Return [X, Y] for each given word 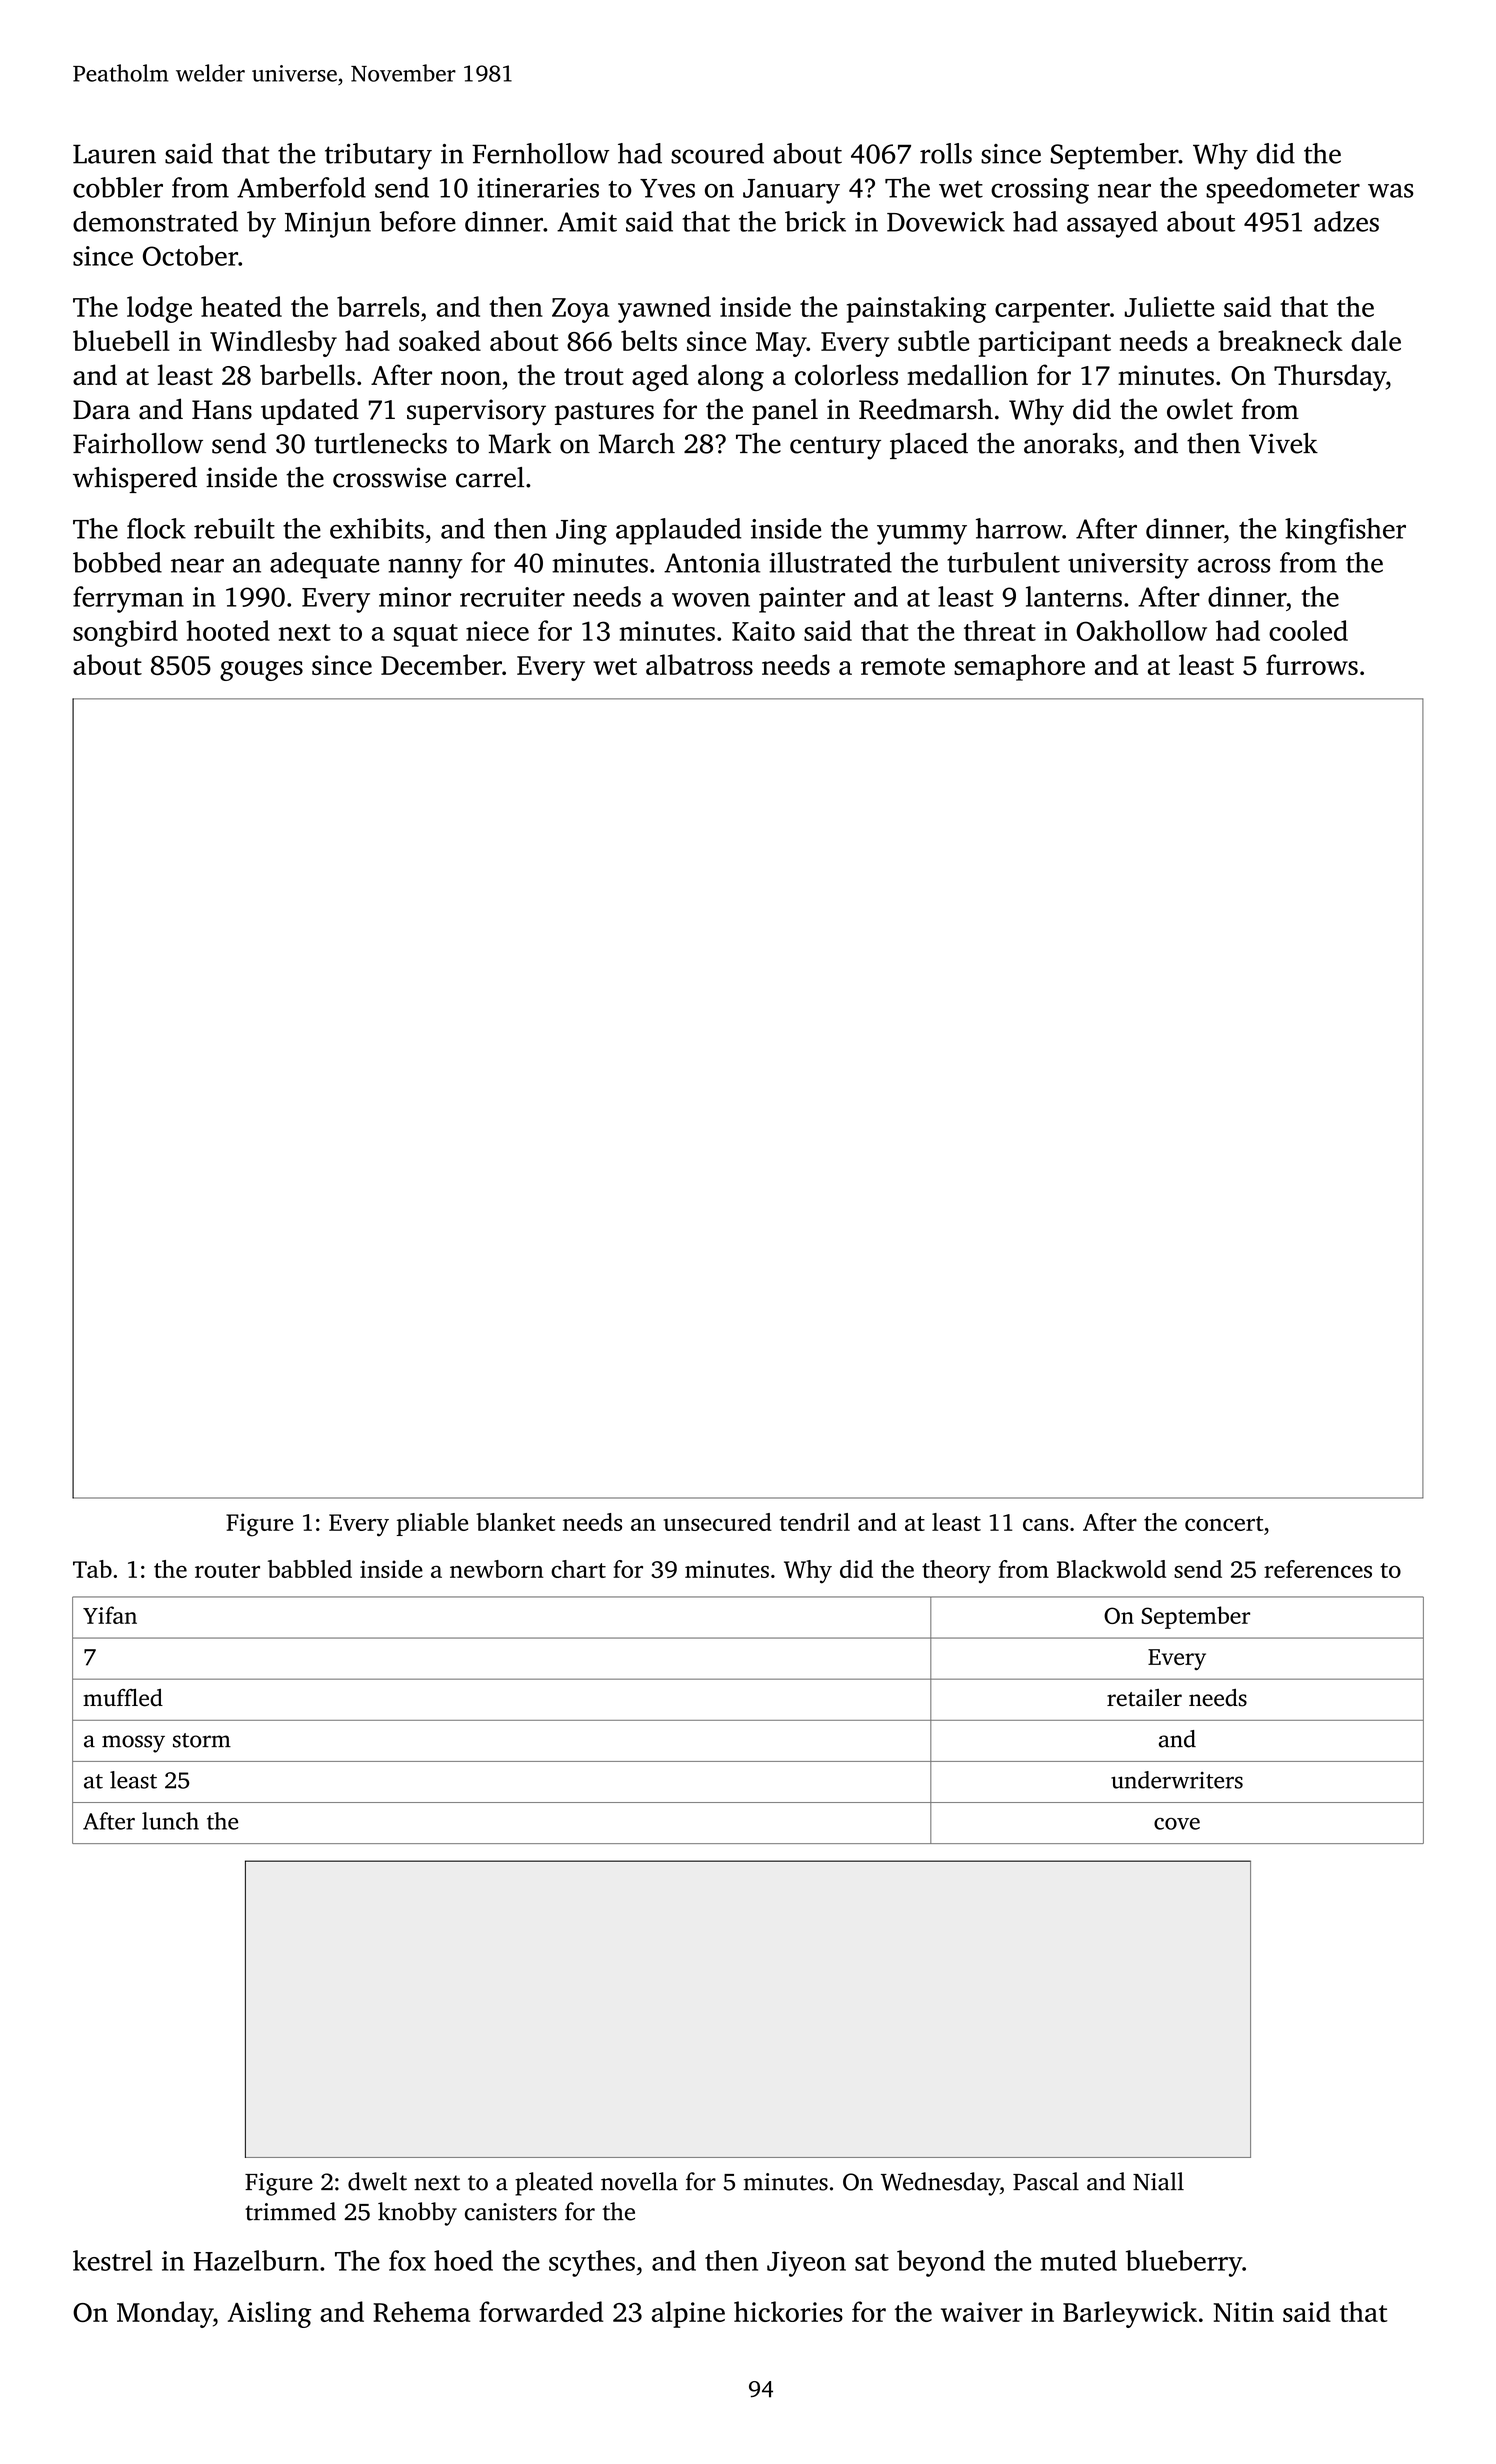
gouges [261, 671]
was [1391, 191]
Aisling [269, 2314]
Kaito [763, 631]
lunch [170, 1821]
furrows [1312, 664]
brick [815, 221]
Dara [101, 410]
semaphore [1019, 667]
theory [956, 1572]
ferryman [128, 599]
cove [1177, 1824]
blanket [515, 1522]
